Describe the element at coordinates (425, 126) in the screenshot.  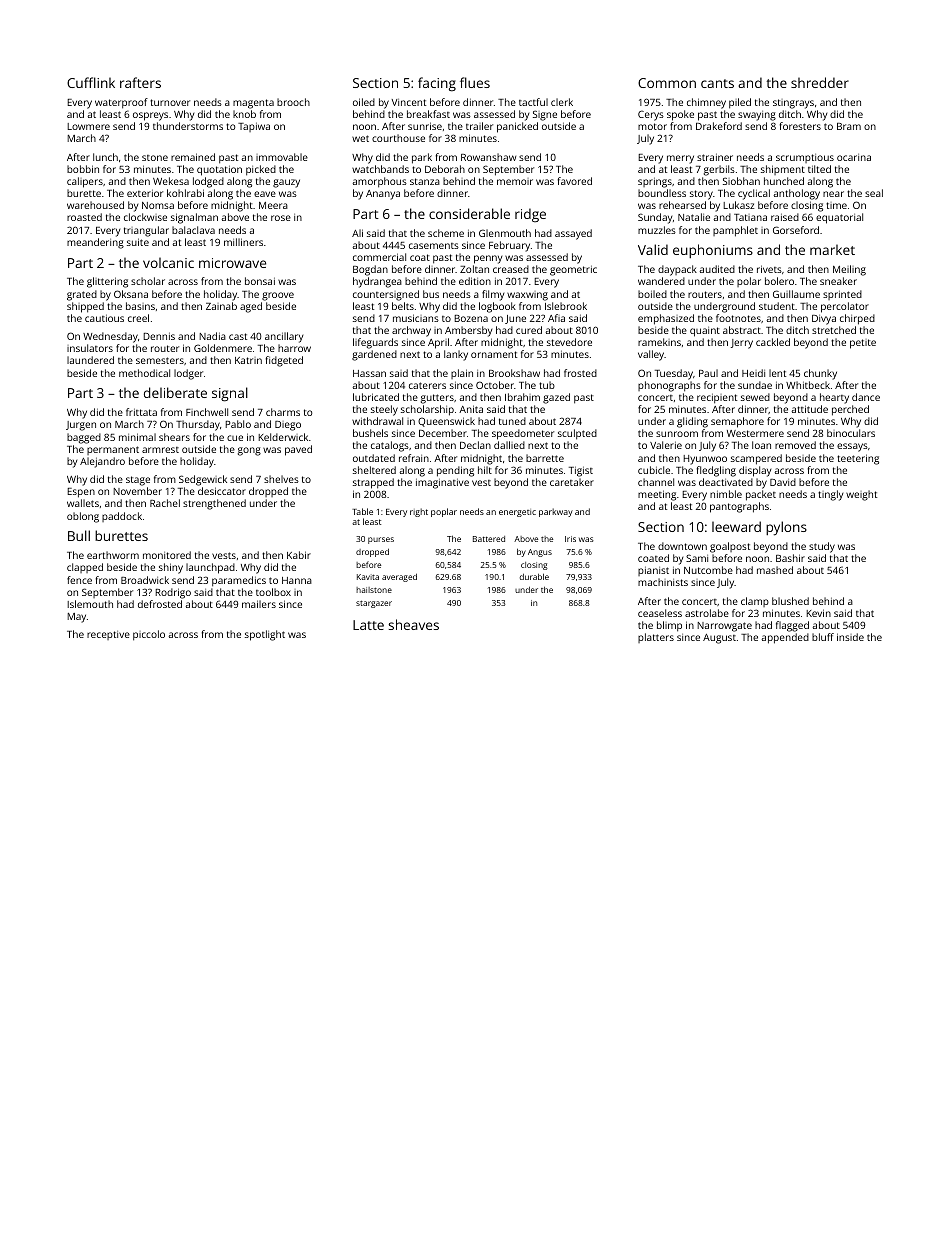
I see `sunrise` at that location.
